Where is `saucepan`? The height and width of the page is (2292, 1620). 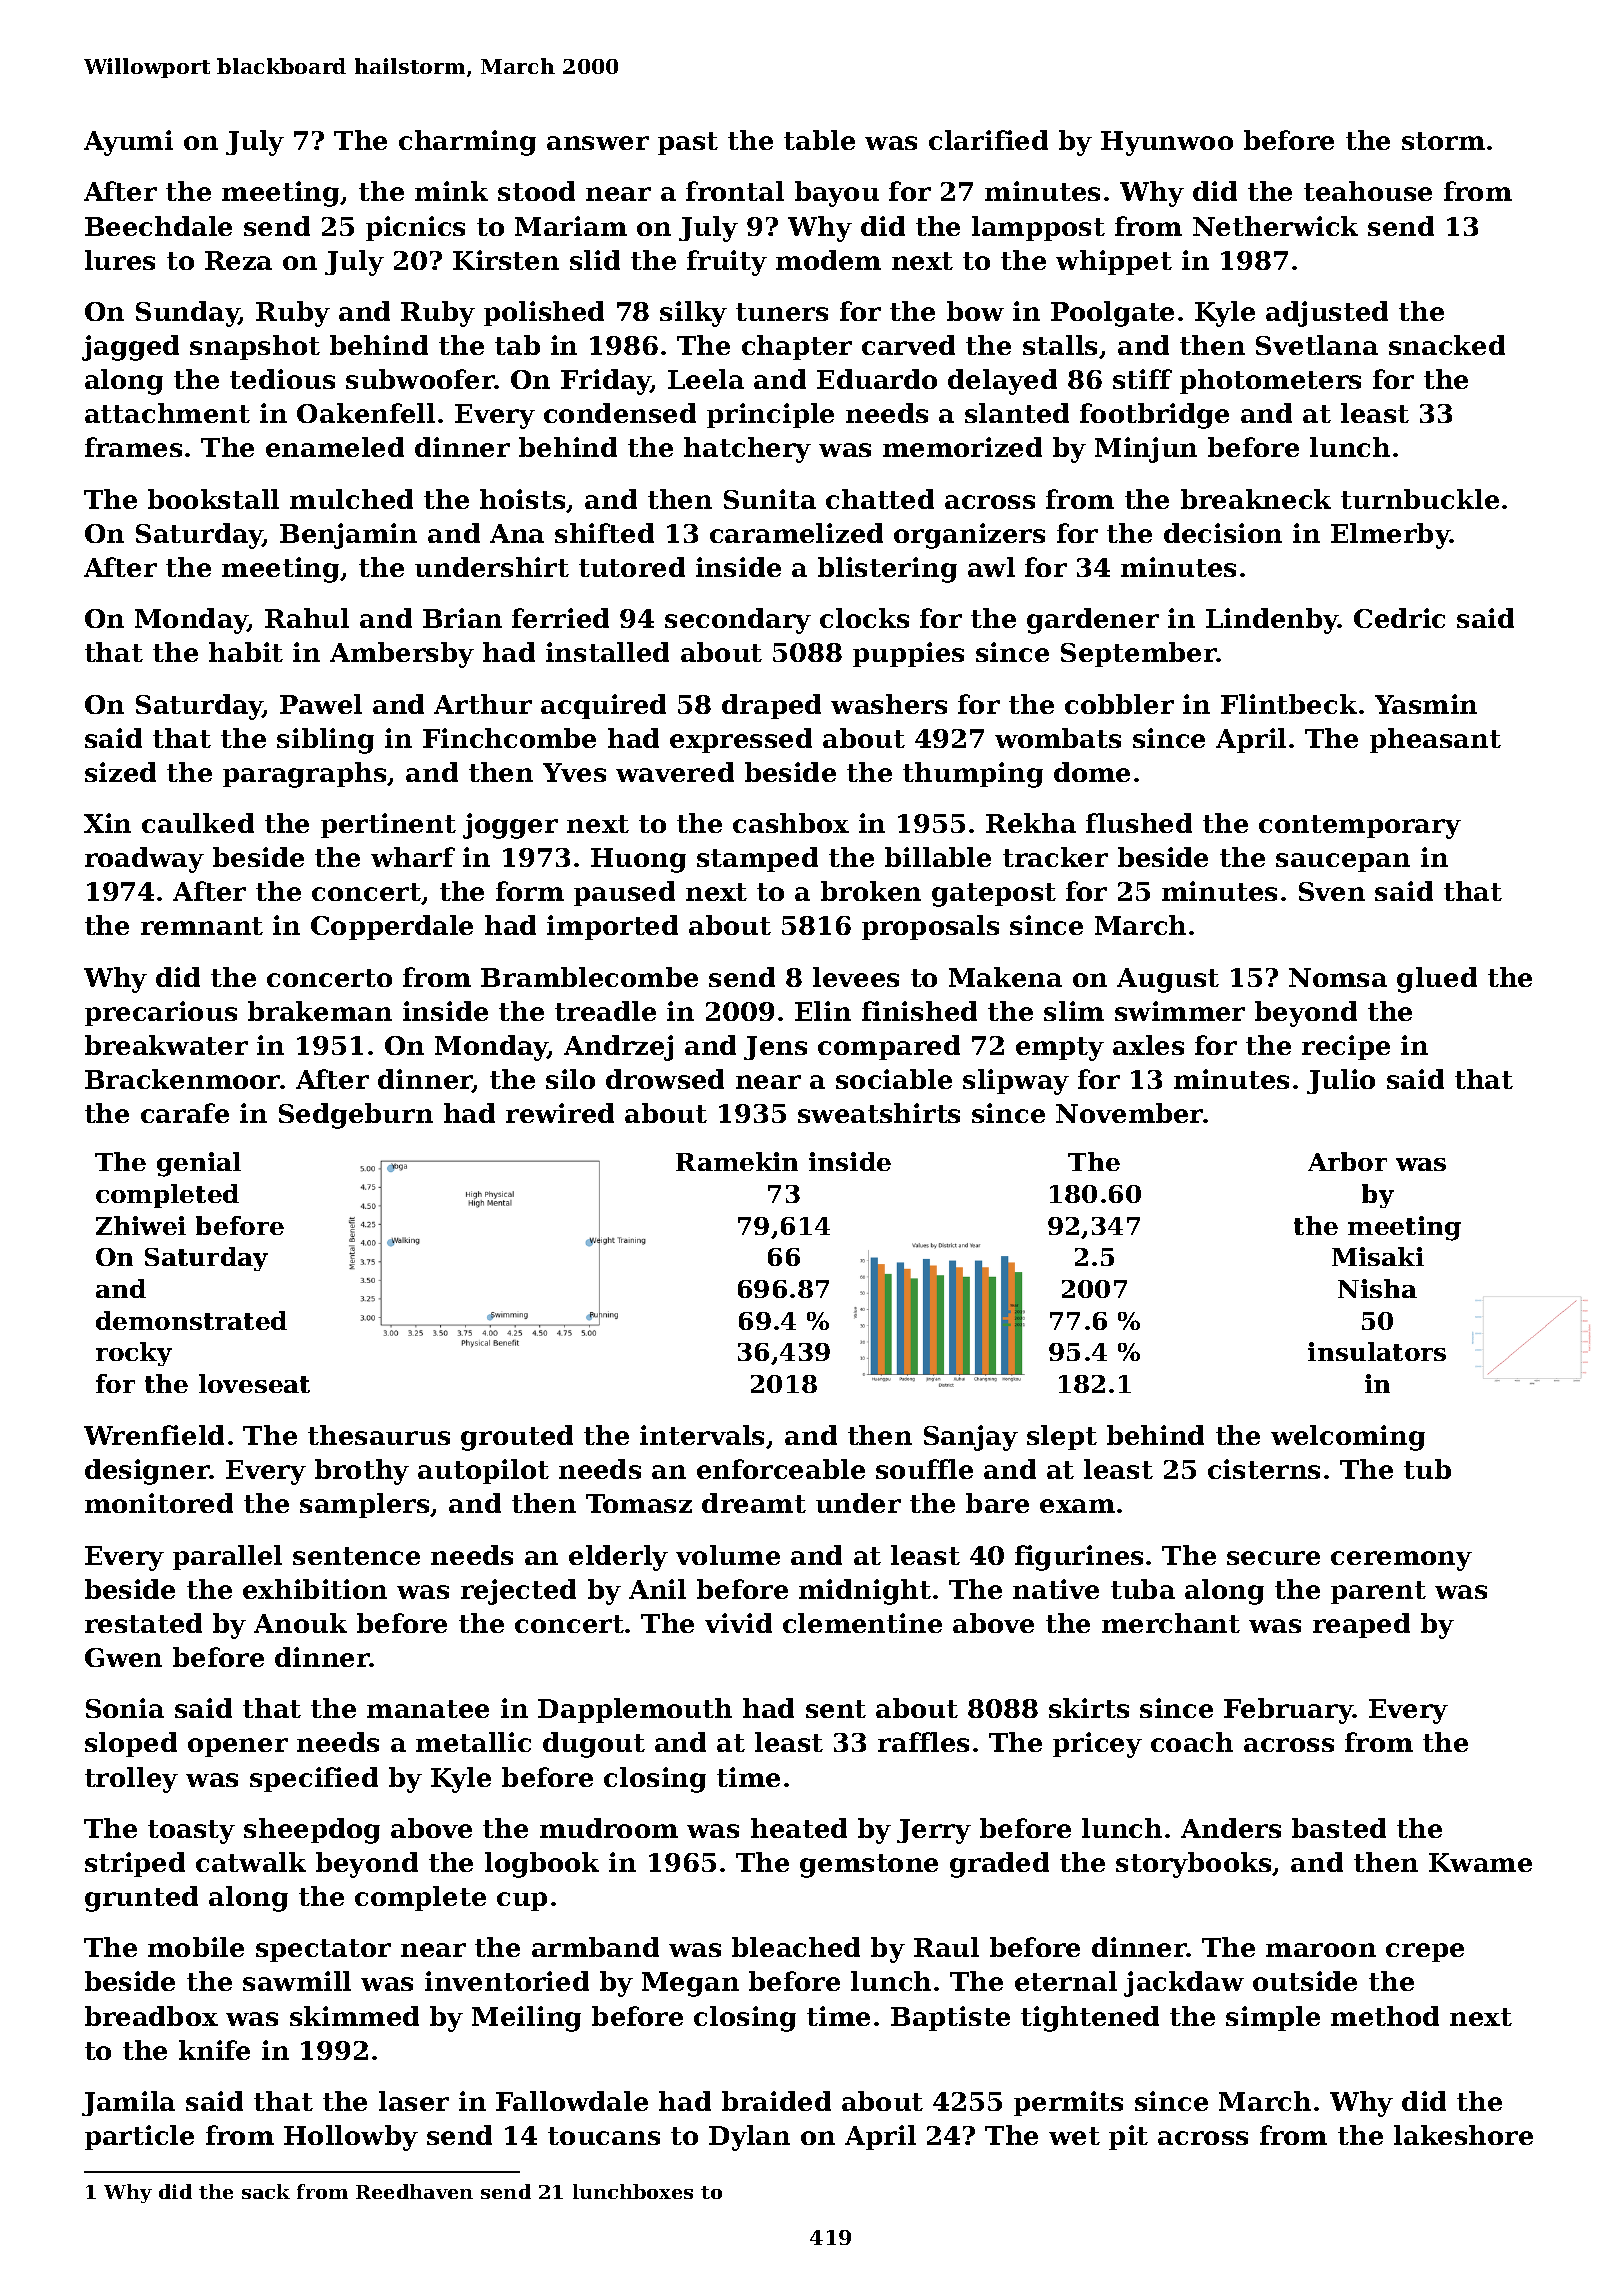 saucepan is located at coordinates (1343, 862).
